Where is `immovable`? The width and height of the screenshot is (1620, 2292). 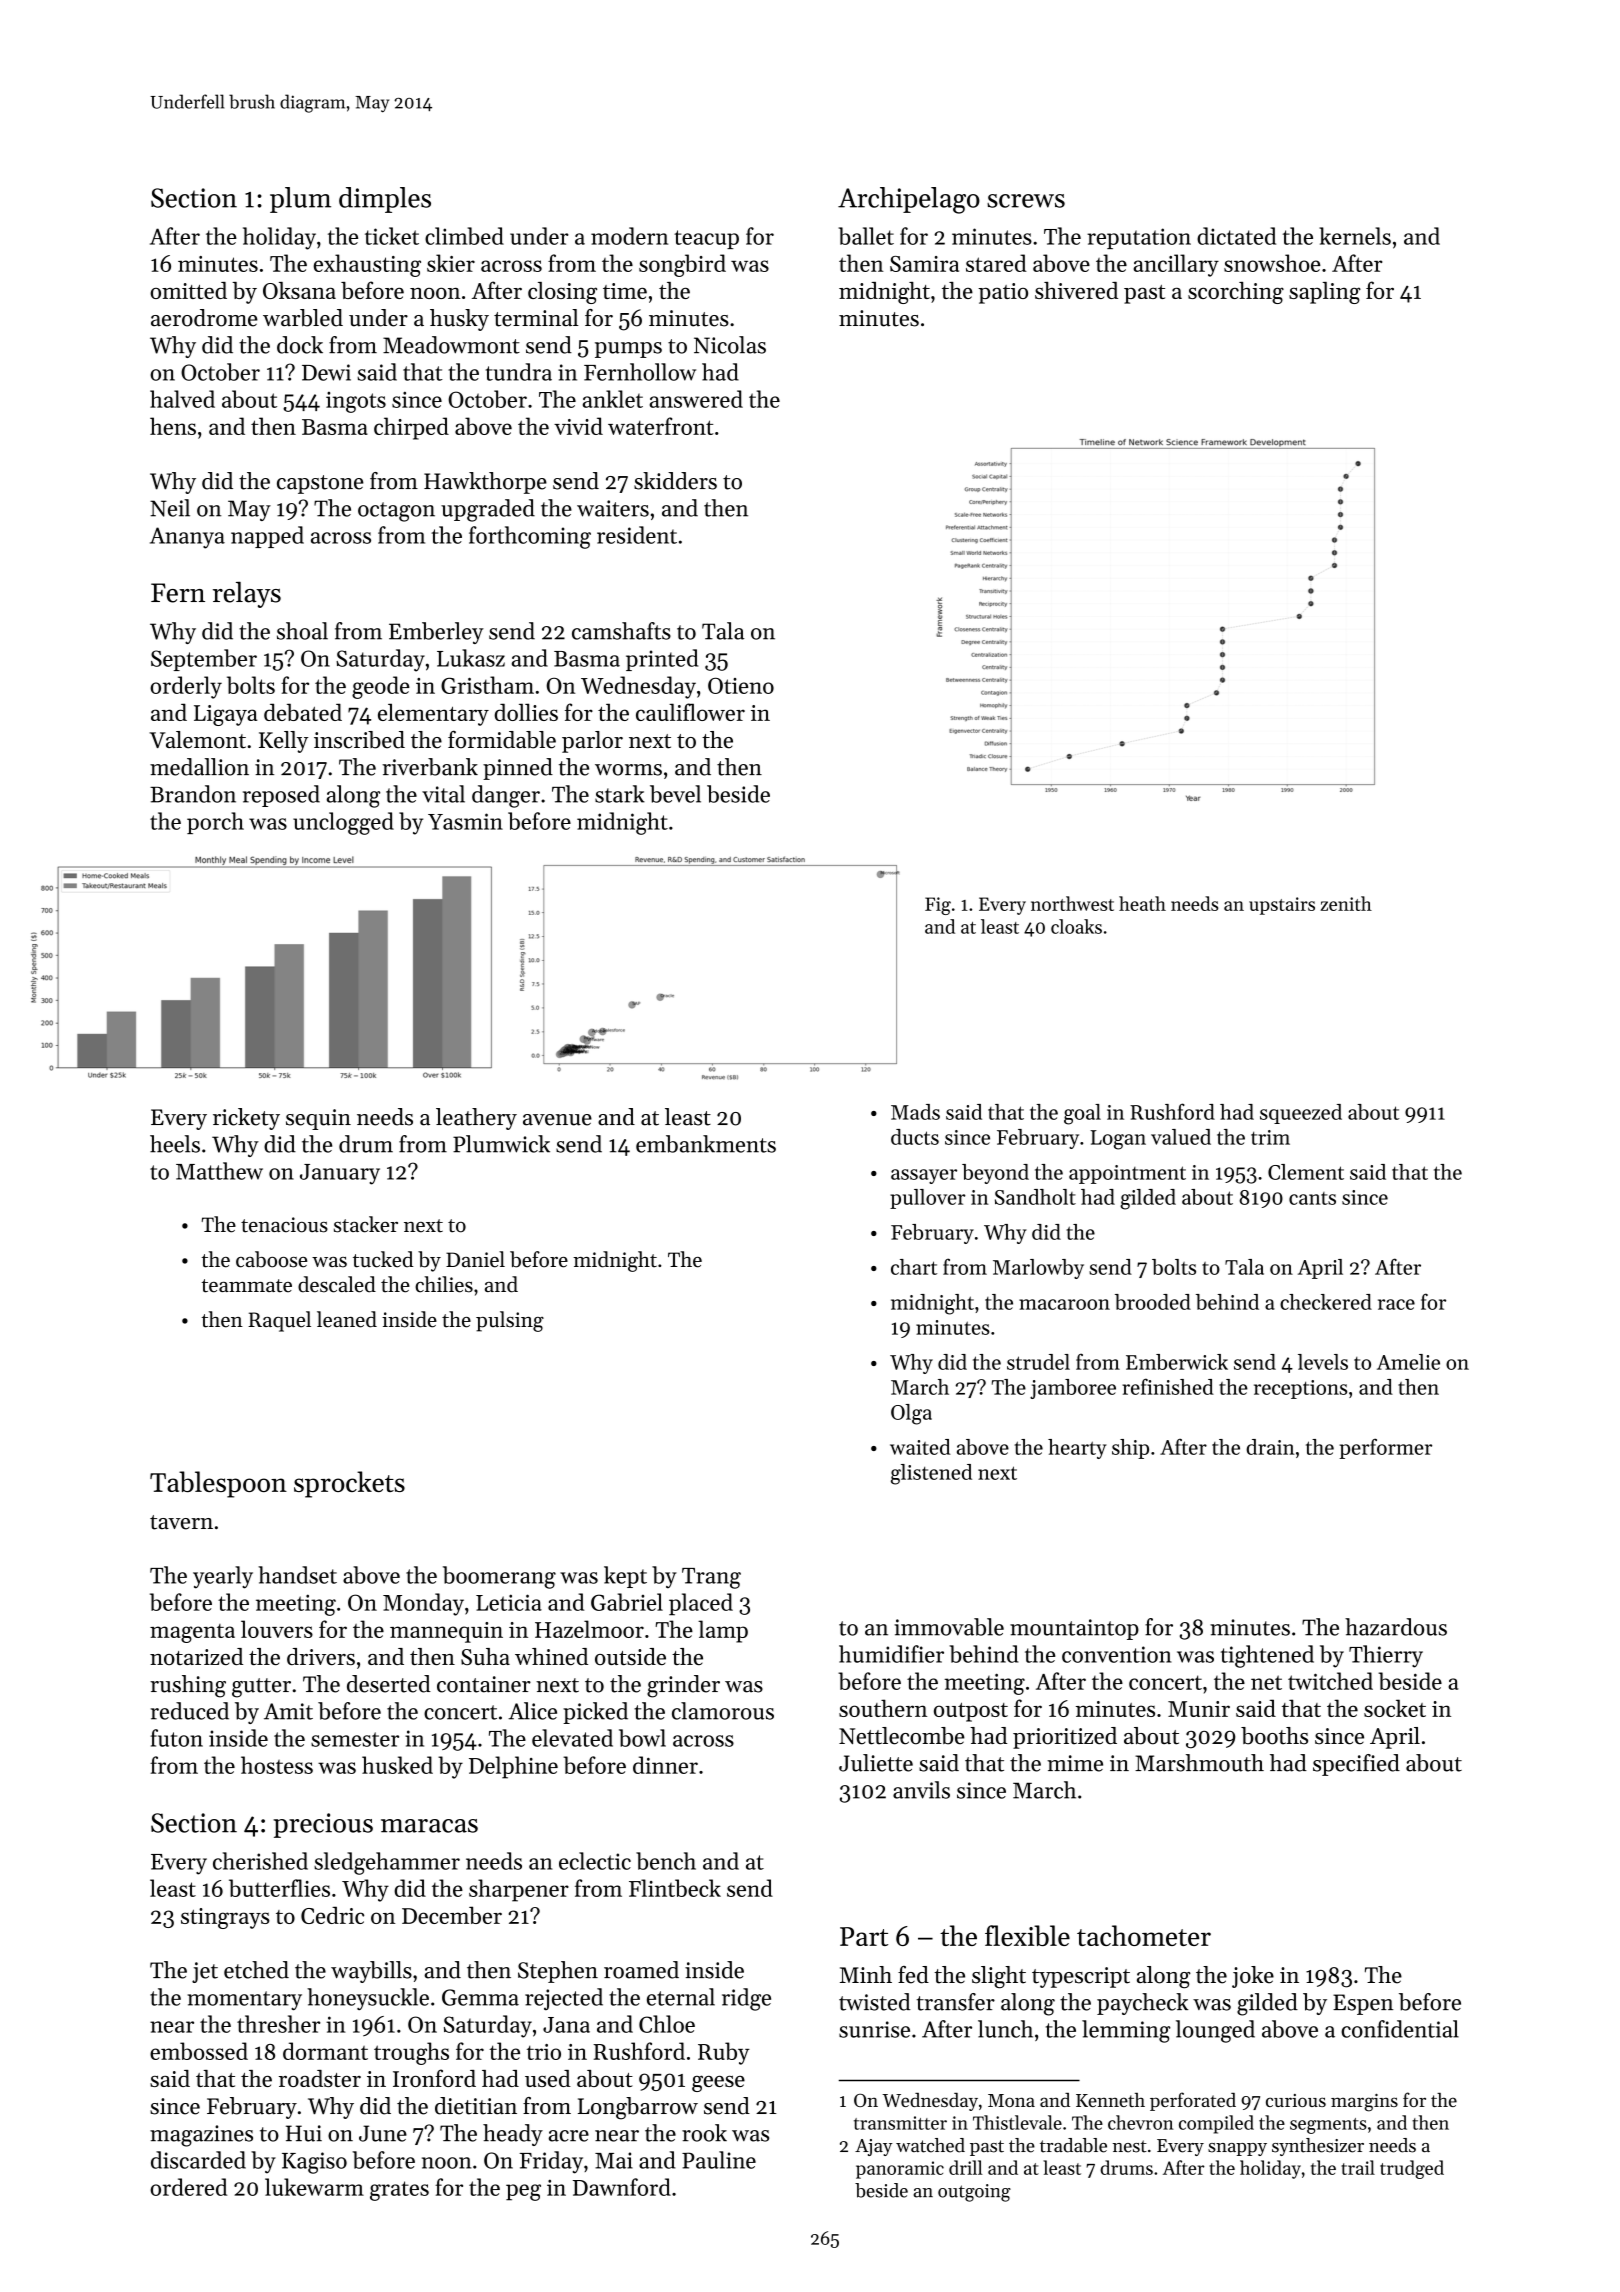 immovable is located at coordinates (949, 1627).
